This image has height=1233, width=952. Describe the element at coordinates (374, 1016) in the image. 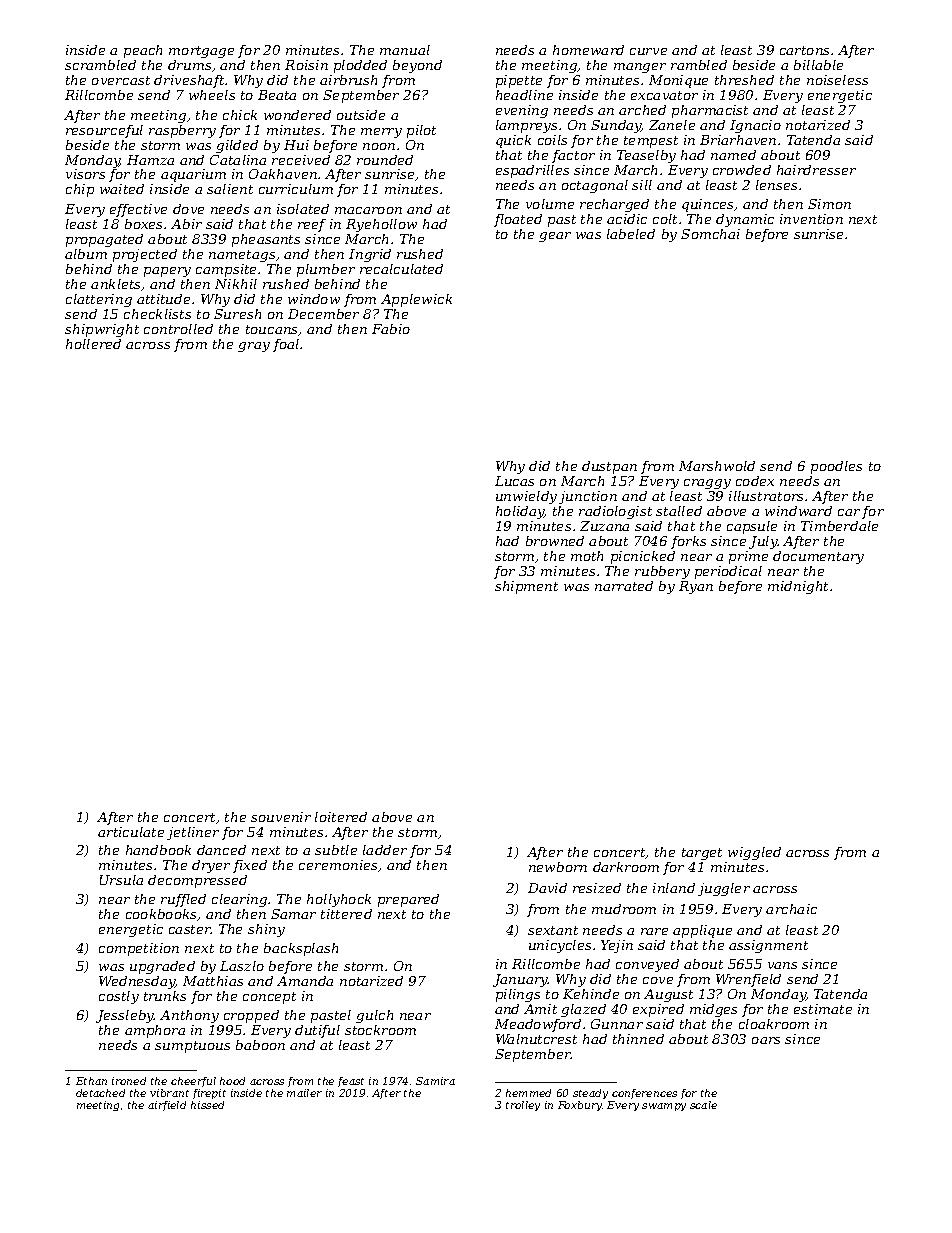

I see `gulch` at that location.
